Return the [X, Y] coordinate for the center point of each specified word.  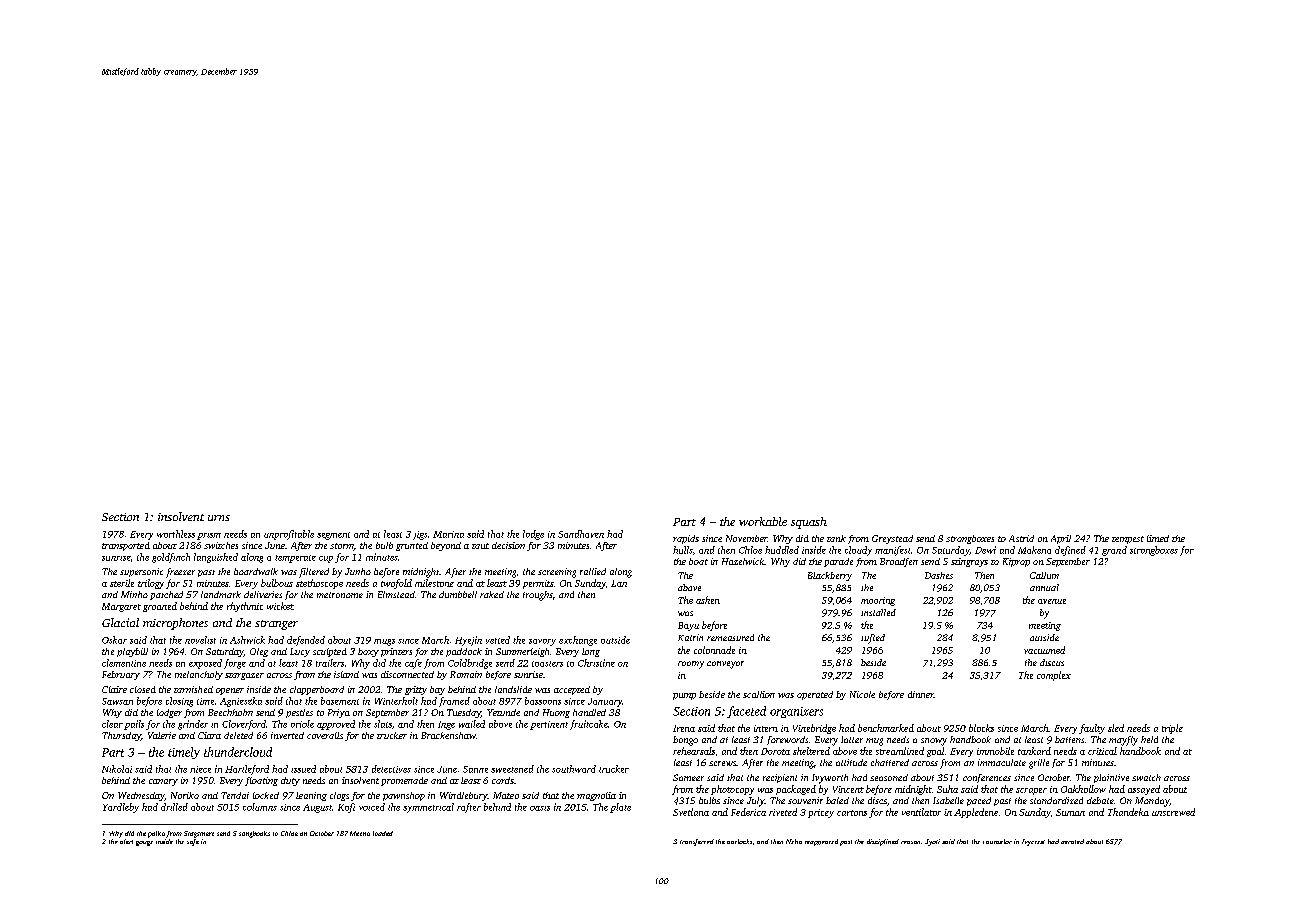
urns [219, 518]
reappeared [821, 842]
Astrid [1021, 538]
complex [1054, 676]
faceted [746, 712]
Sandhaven [581, 534]
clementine [124, 663]
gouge [144, 843]
